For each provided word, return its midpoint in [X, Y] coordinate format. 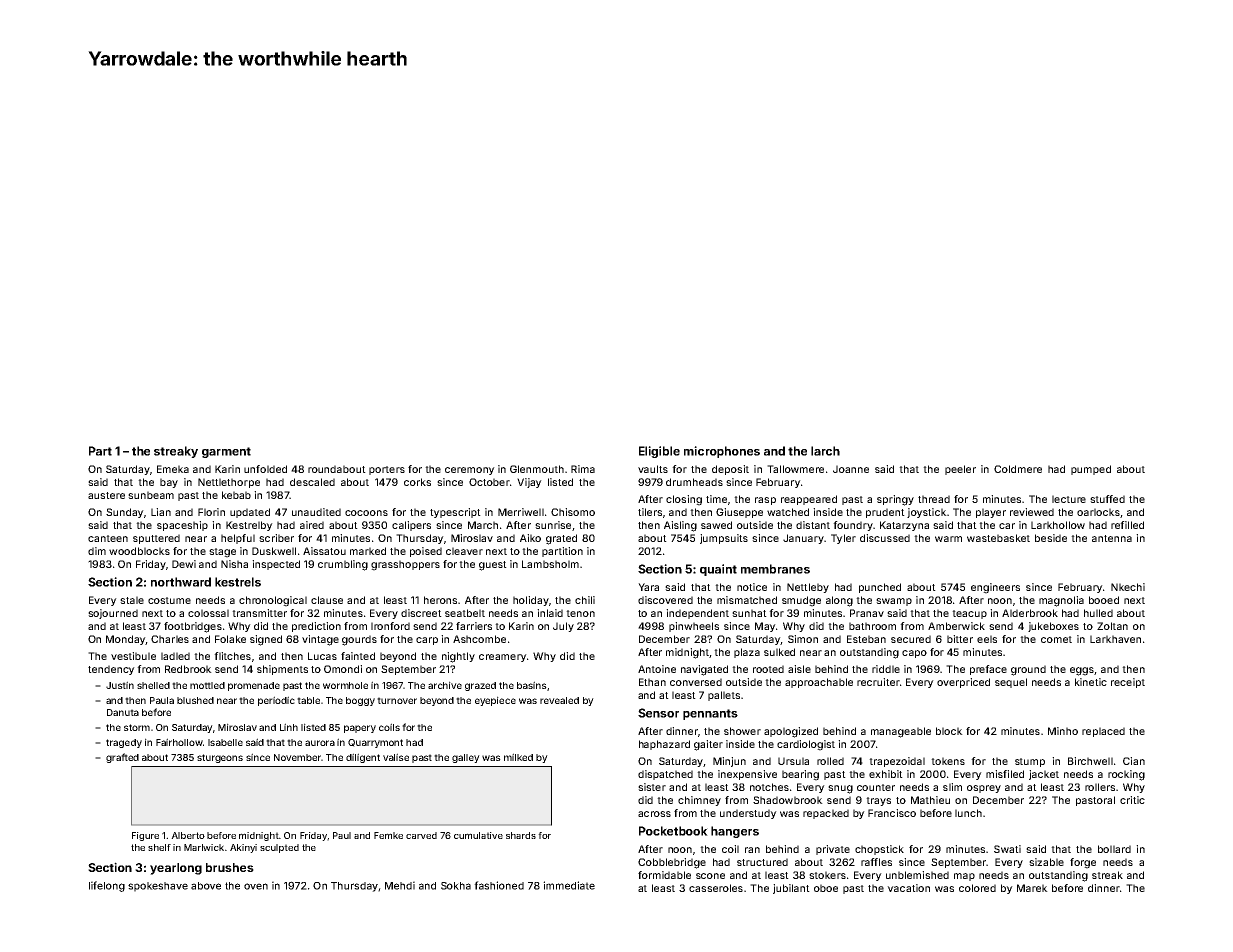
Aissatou [324, 551]
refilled [1127, 525]
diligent [363, 758]
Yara [648, 587]
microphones [722, 452]
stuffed [1107, 499]
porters [387, 470]
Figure [145, 836]
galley [466, 758]
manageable [901, 732]
